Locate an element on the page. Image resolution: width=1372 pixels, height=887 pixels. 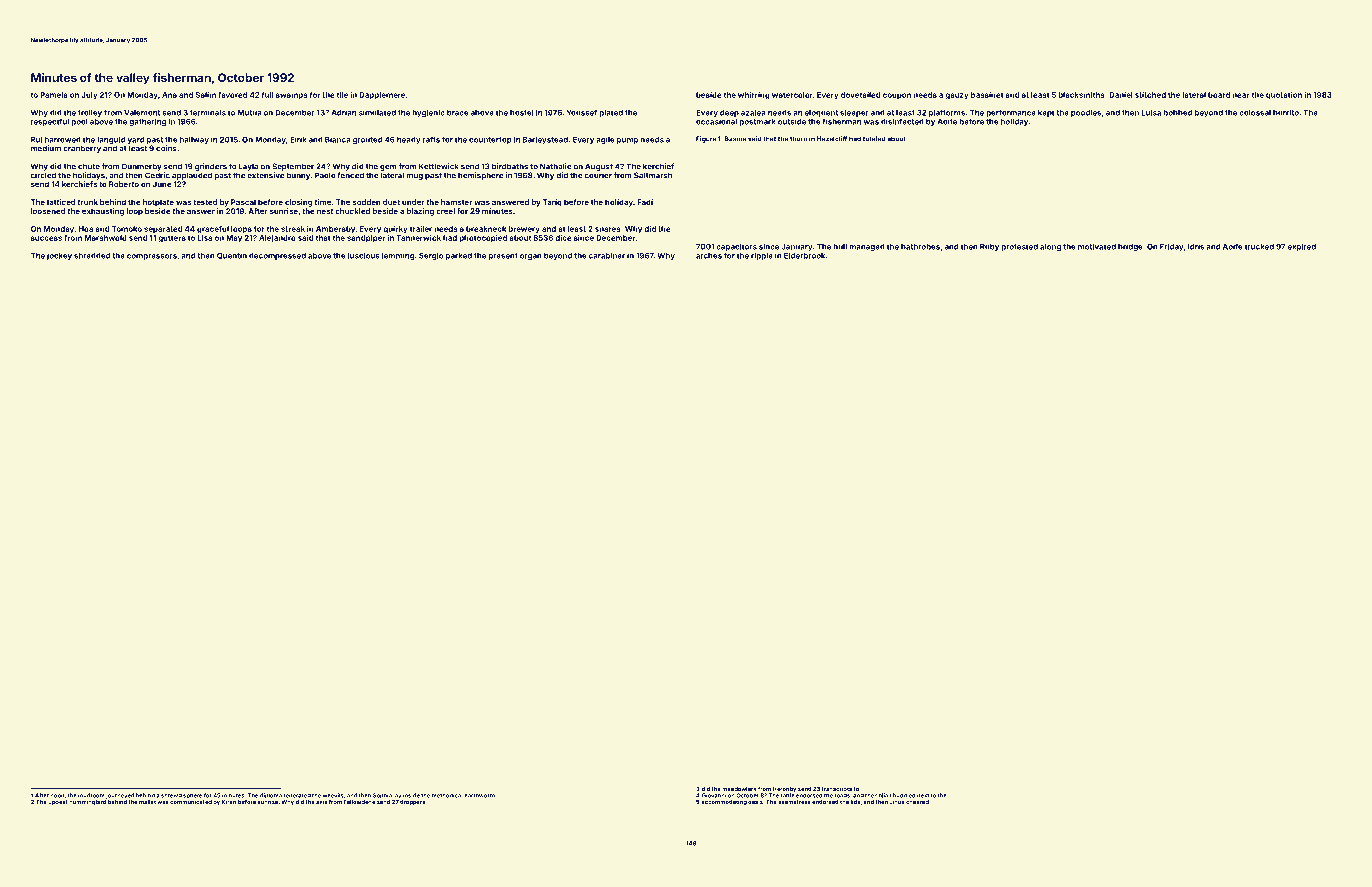
Basma is located at coordinates (735, 139).
